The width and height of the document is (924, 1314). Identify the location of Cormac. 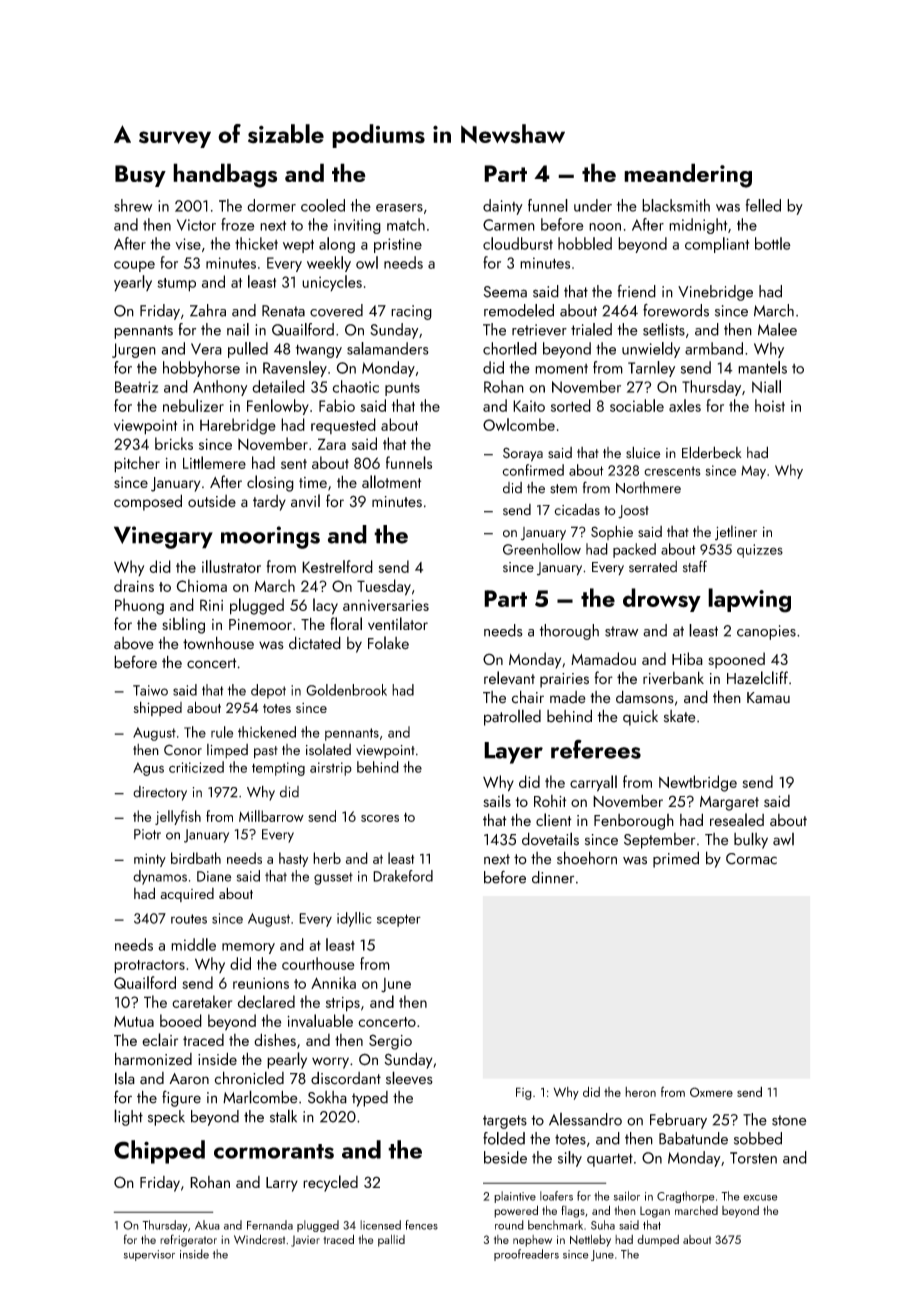
(751, 859).
